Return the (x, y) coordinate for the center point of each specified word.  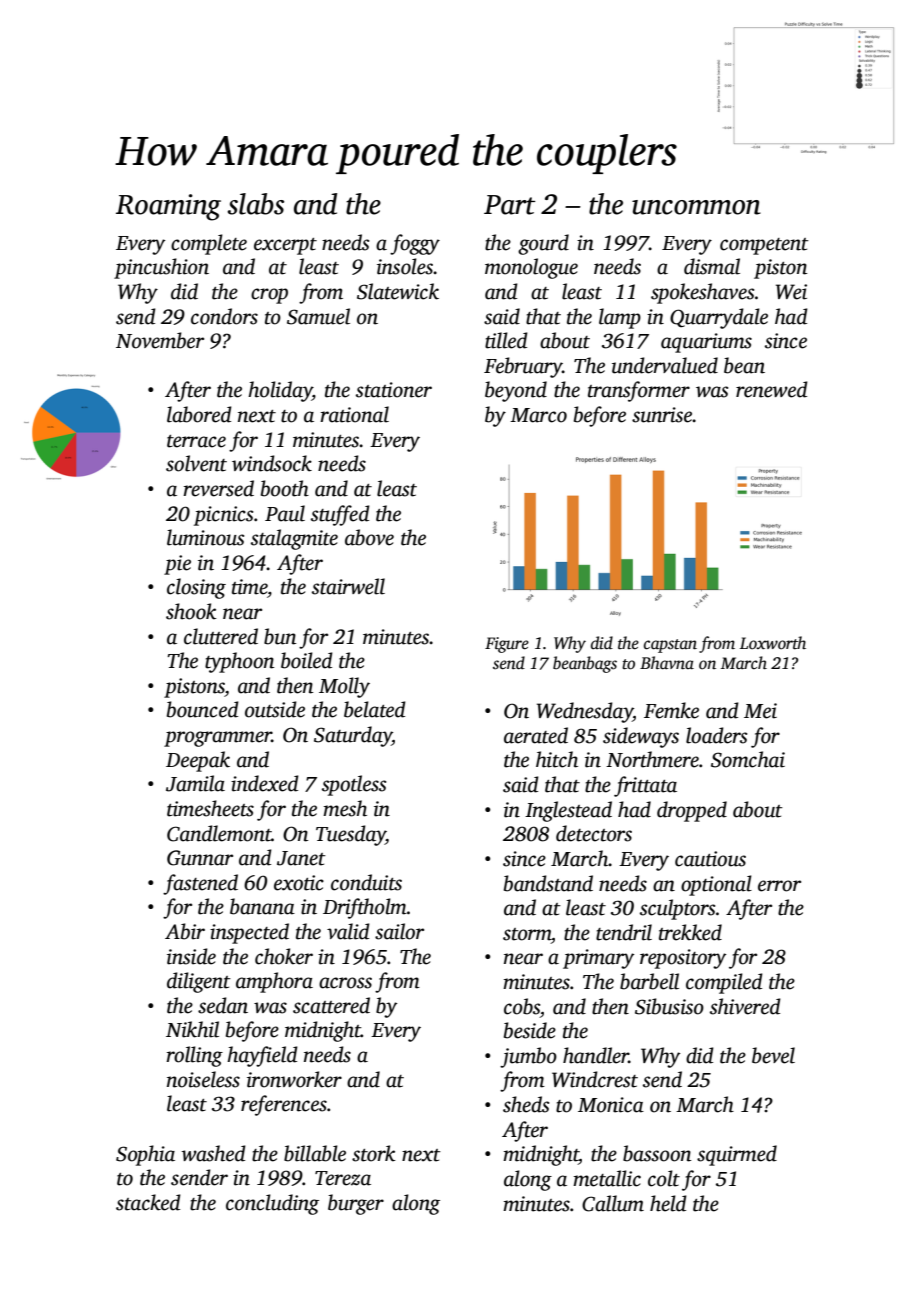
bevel (773, 1055)
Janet (301, 858)
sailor (399, 931)
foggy (415, 244)
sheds (526, 1104)
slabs (255, 204)
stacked (148, 1202)
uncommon (696, 207)
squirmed (737, 1155)
